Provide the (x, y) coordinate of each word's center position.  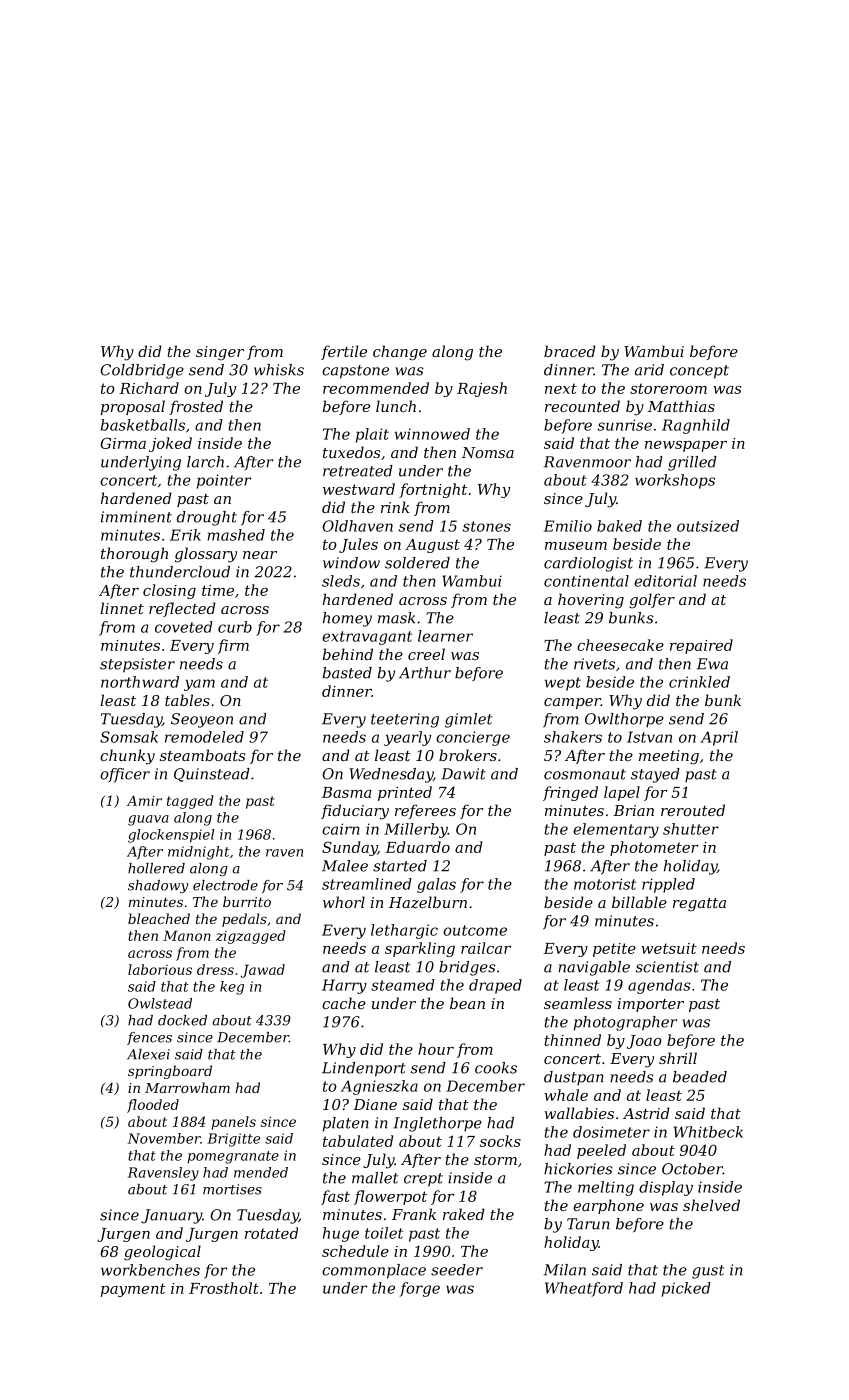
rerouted (693, 810)
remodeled (204, 737)
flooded (153, 1106)
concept (699, 372)
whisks (279, 370)
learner (445, 636)
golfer (652, 601)
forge (420, 1289)
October (692, 1169)
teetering (405, 720)
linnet (122, 608)
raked (464, 1214)
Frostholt (224, 1288)
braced (570, 351)
